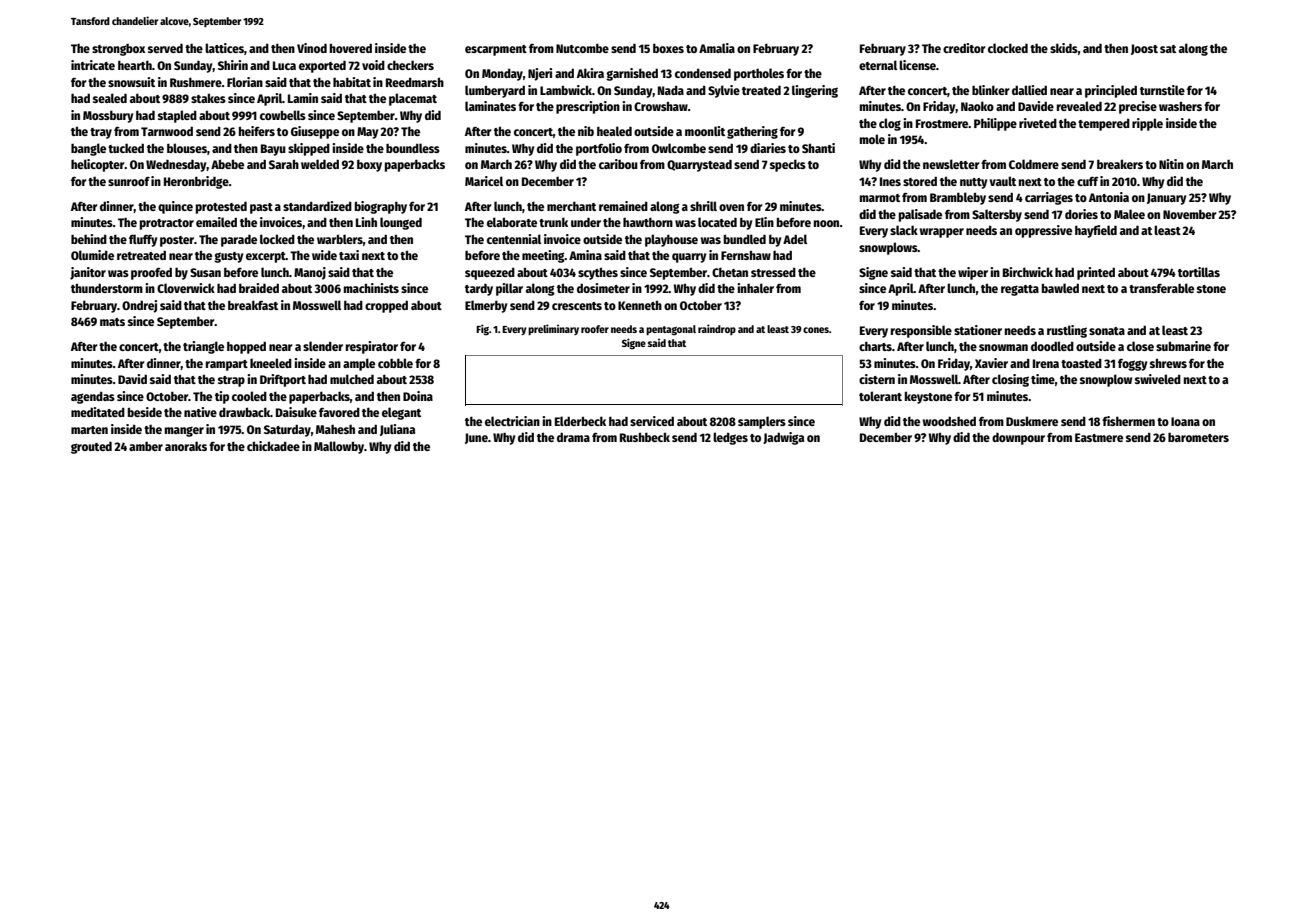  Describe the element at coordinates (257, 131) in the screenshot. I see `heifers` at that location.
